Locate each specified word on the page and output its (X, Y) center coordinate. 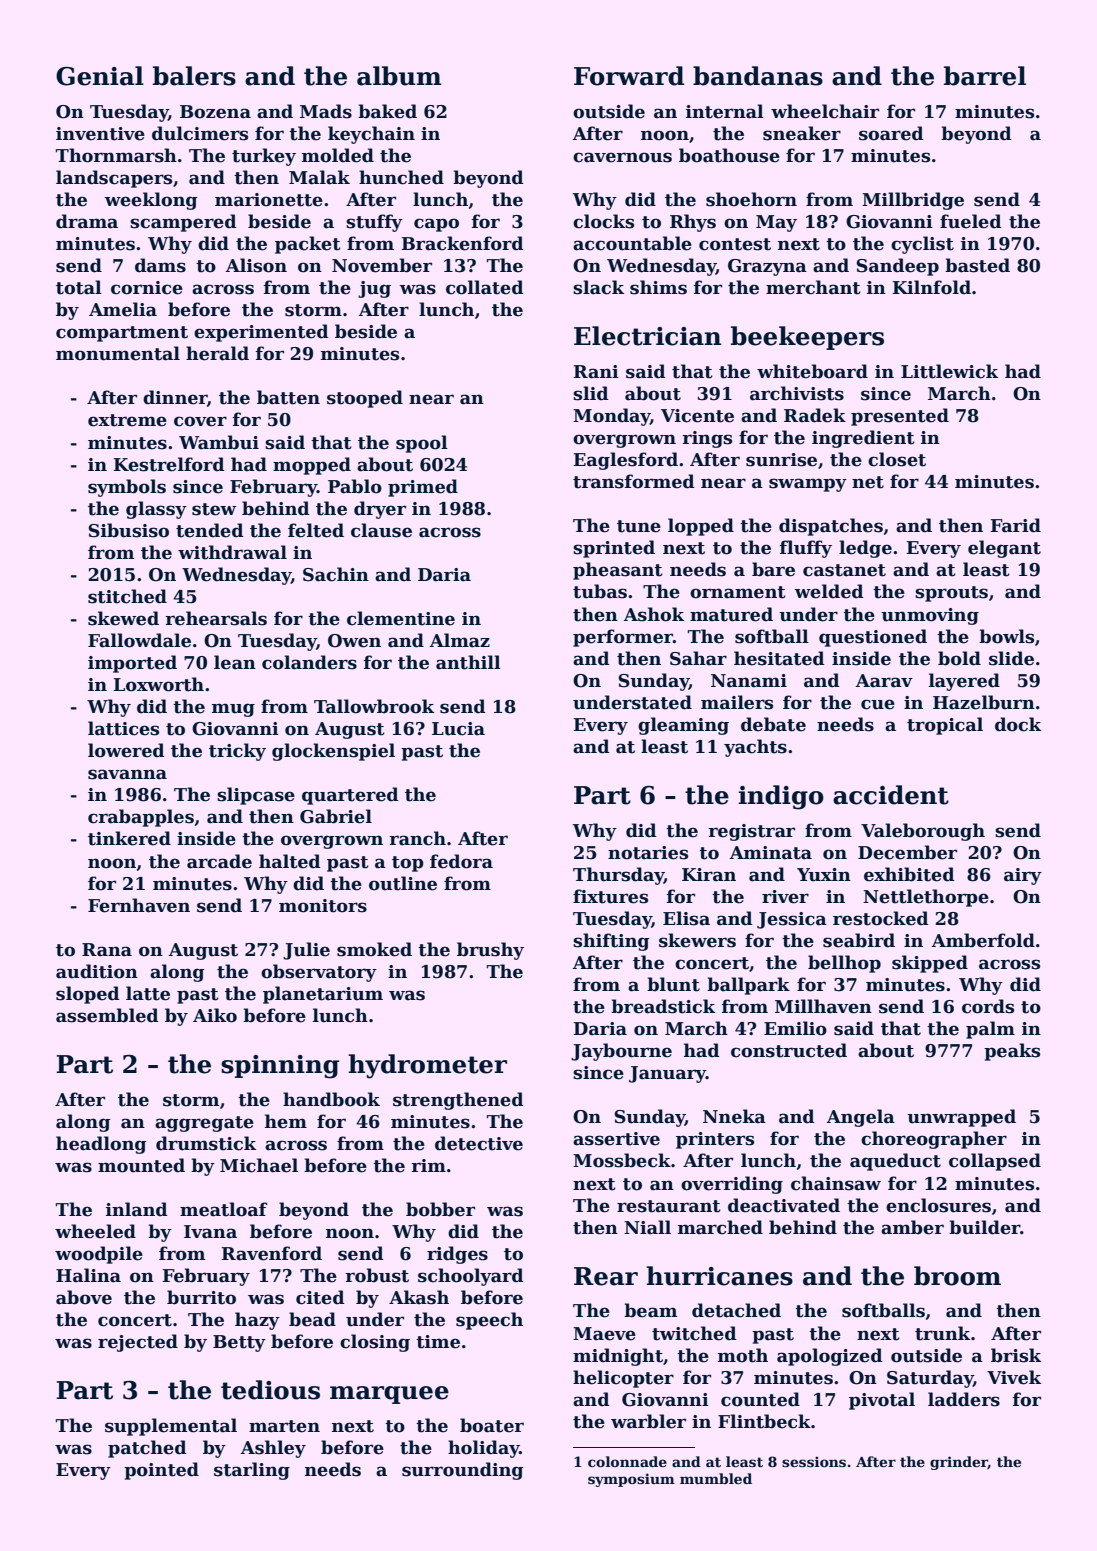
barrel (985, 76)
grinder (959, 1463)
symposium (631, 1480)
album (399, 76)
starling (252, 1471)
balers (194, 76)
